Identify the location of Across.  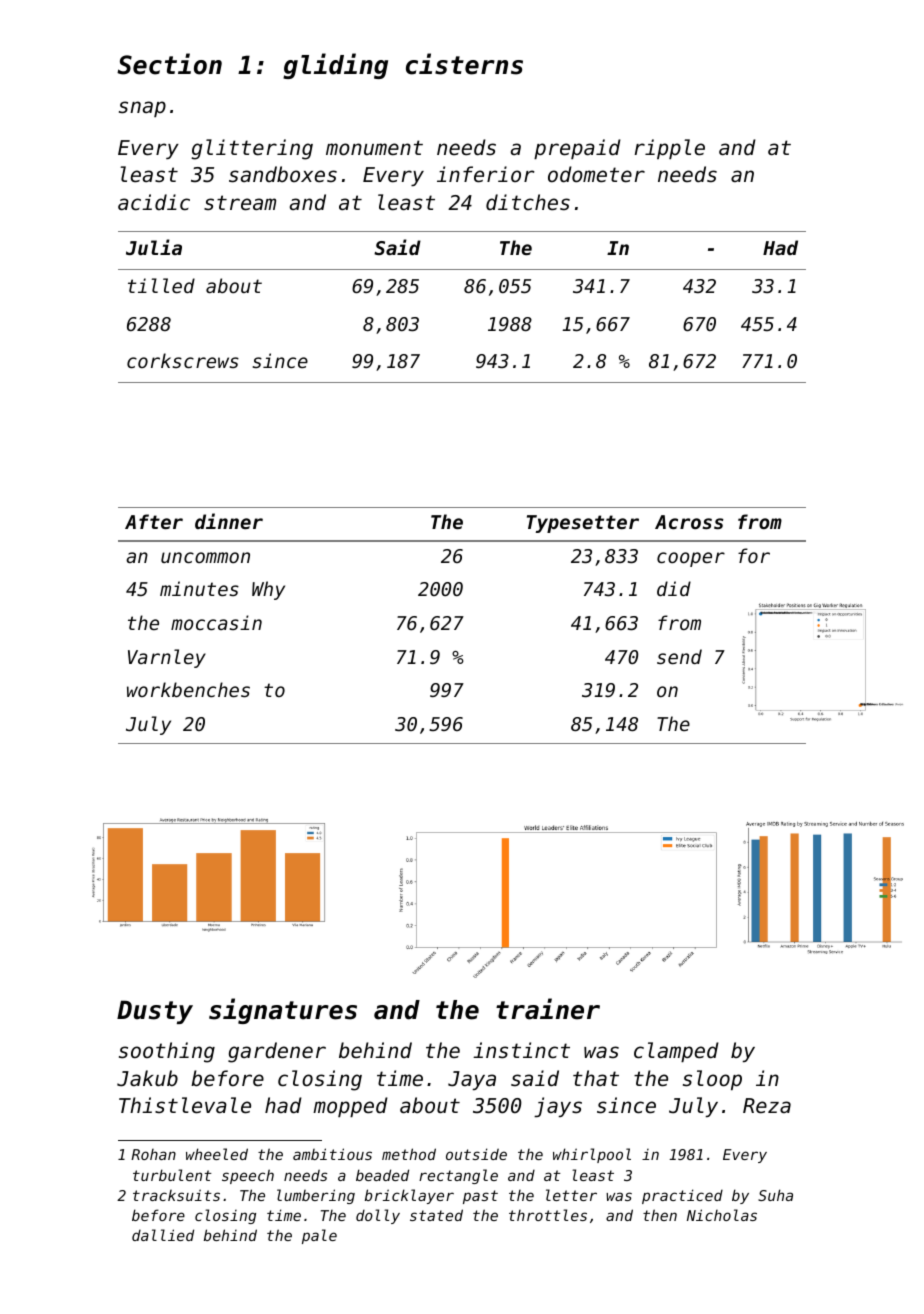
(689, 522).
